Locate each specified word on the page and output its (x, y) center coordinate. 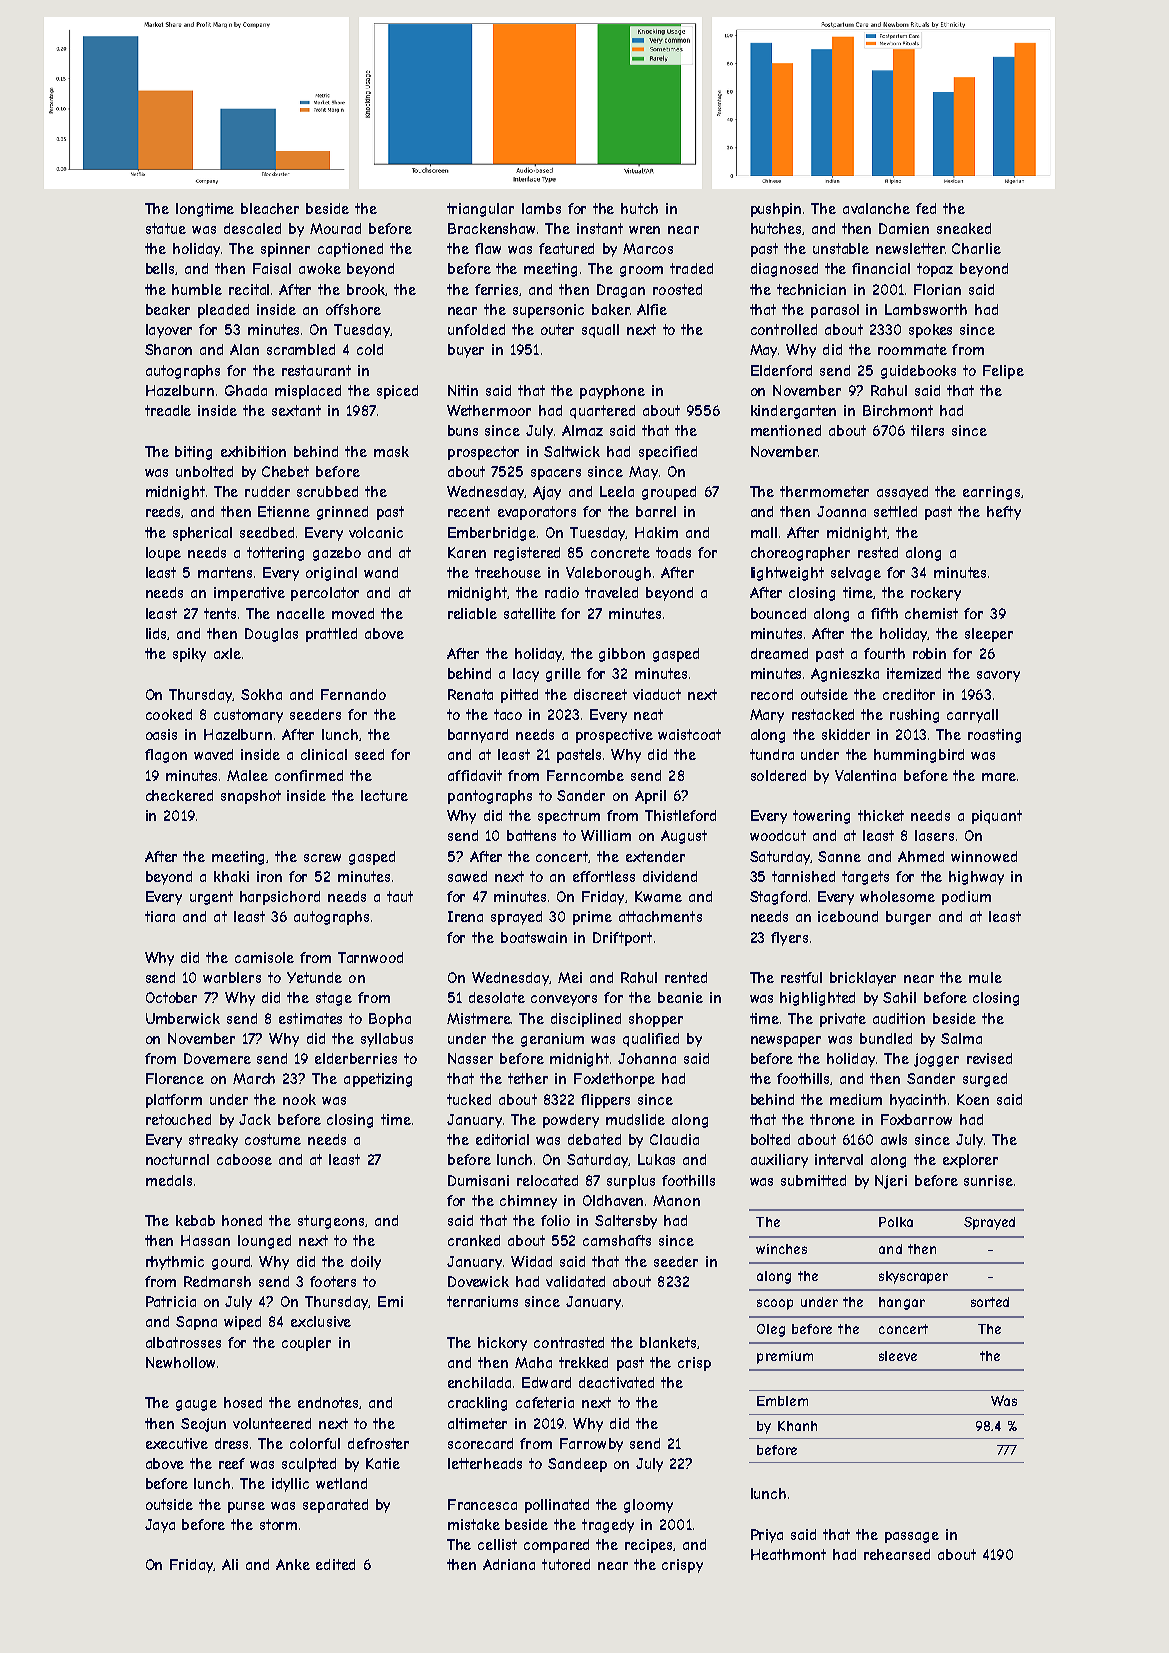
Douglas (271, 635)
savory (998, 676)
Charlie (976, 248)
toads (673, 552)
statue (166, 228)
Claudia (674, 1139)
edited (335, 1564)
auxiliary (779, 1161)
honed (242, 1220)
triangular (480, 210)
